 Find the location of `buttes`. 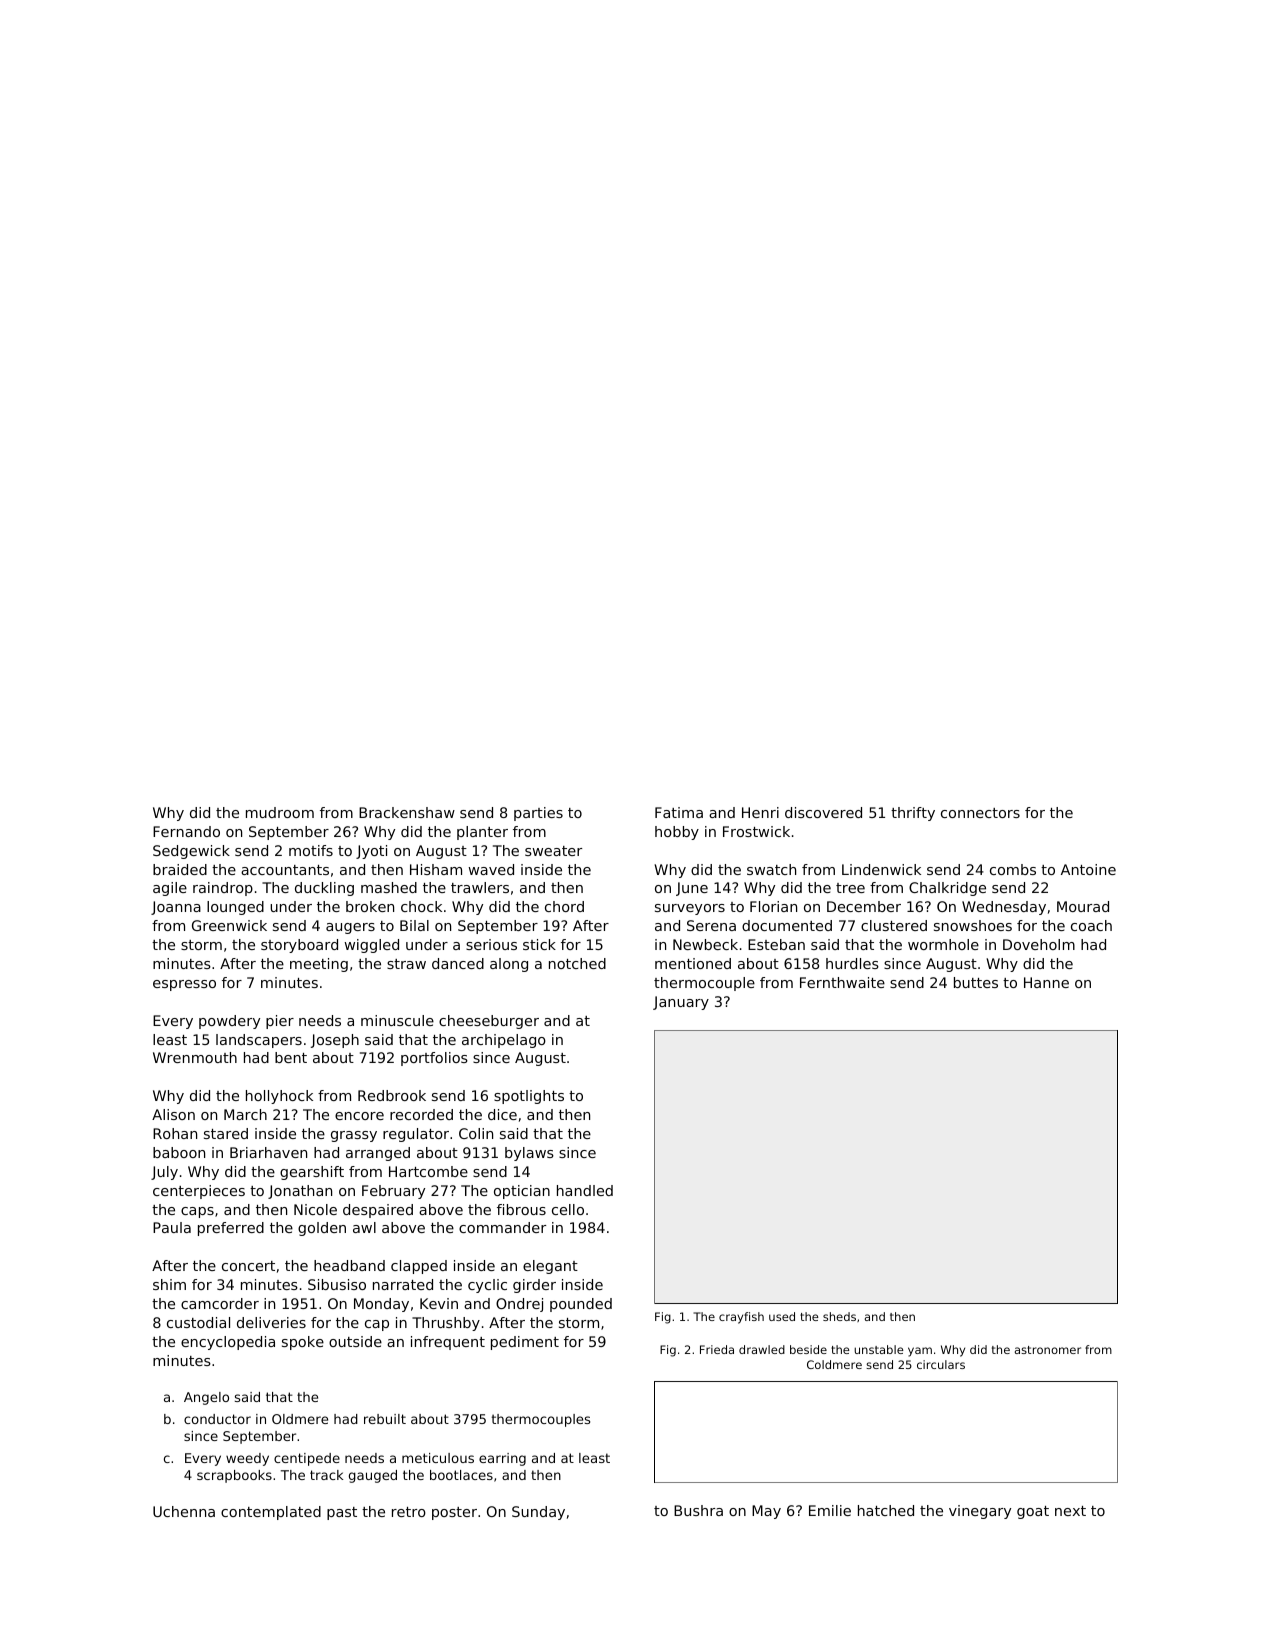

buttes is located at coordinates (976, 982).
